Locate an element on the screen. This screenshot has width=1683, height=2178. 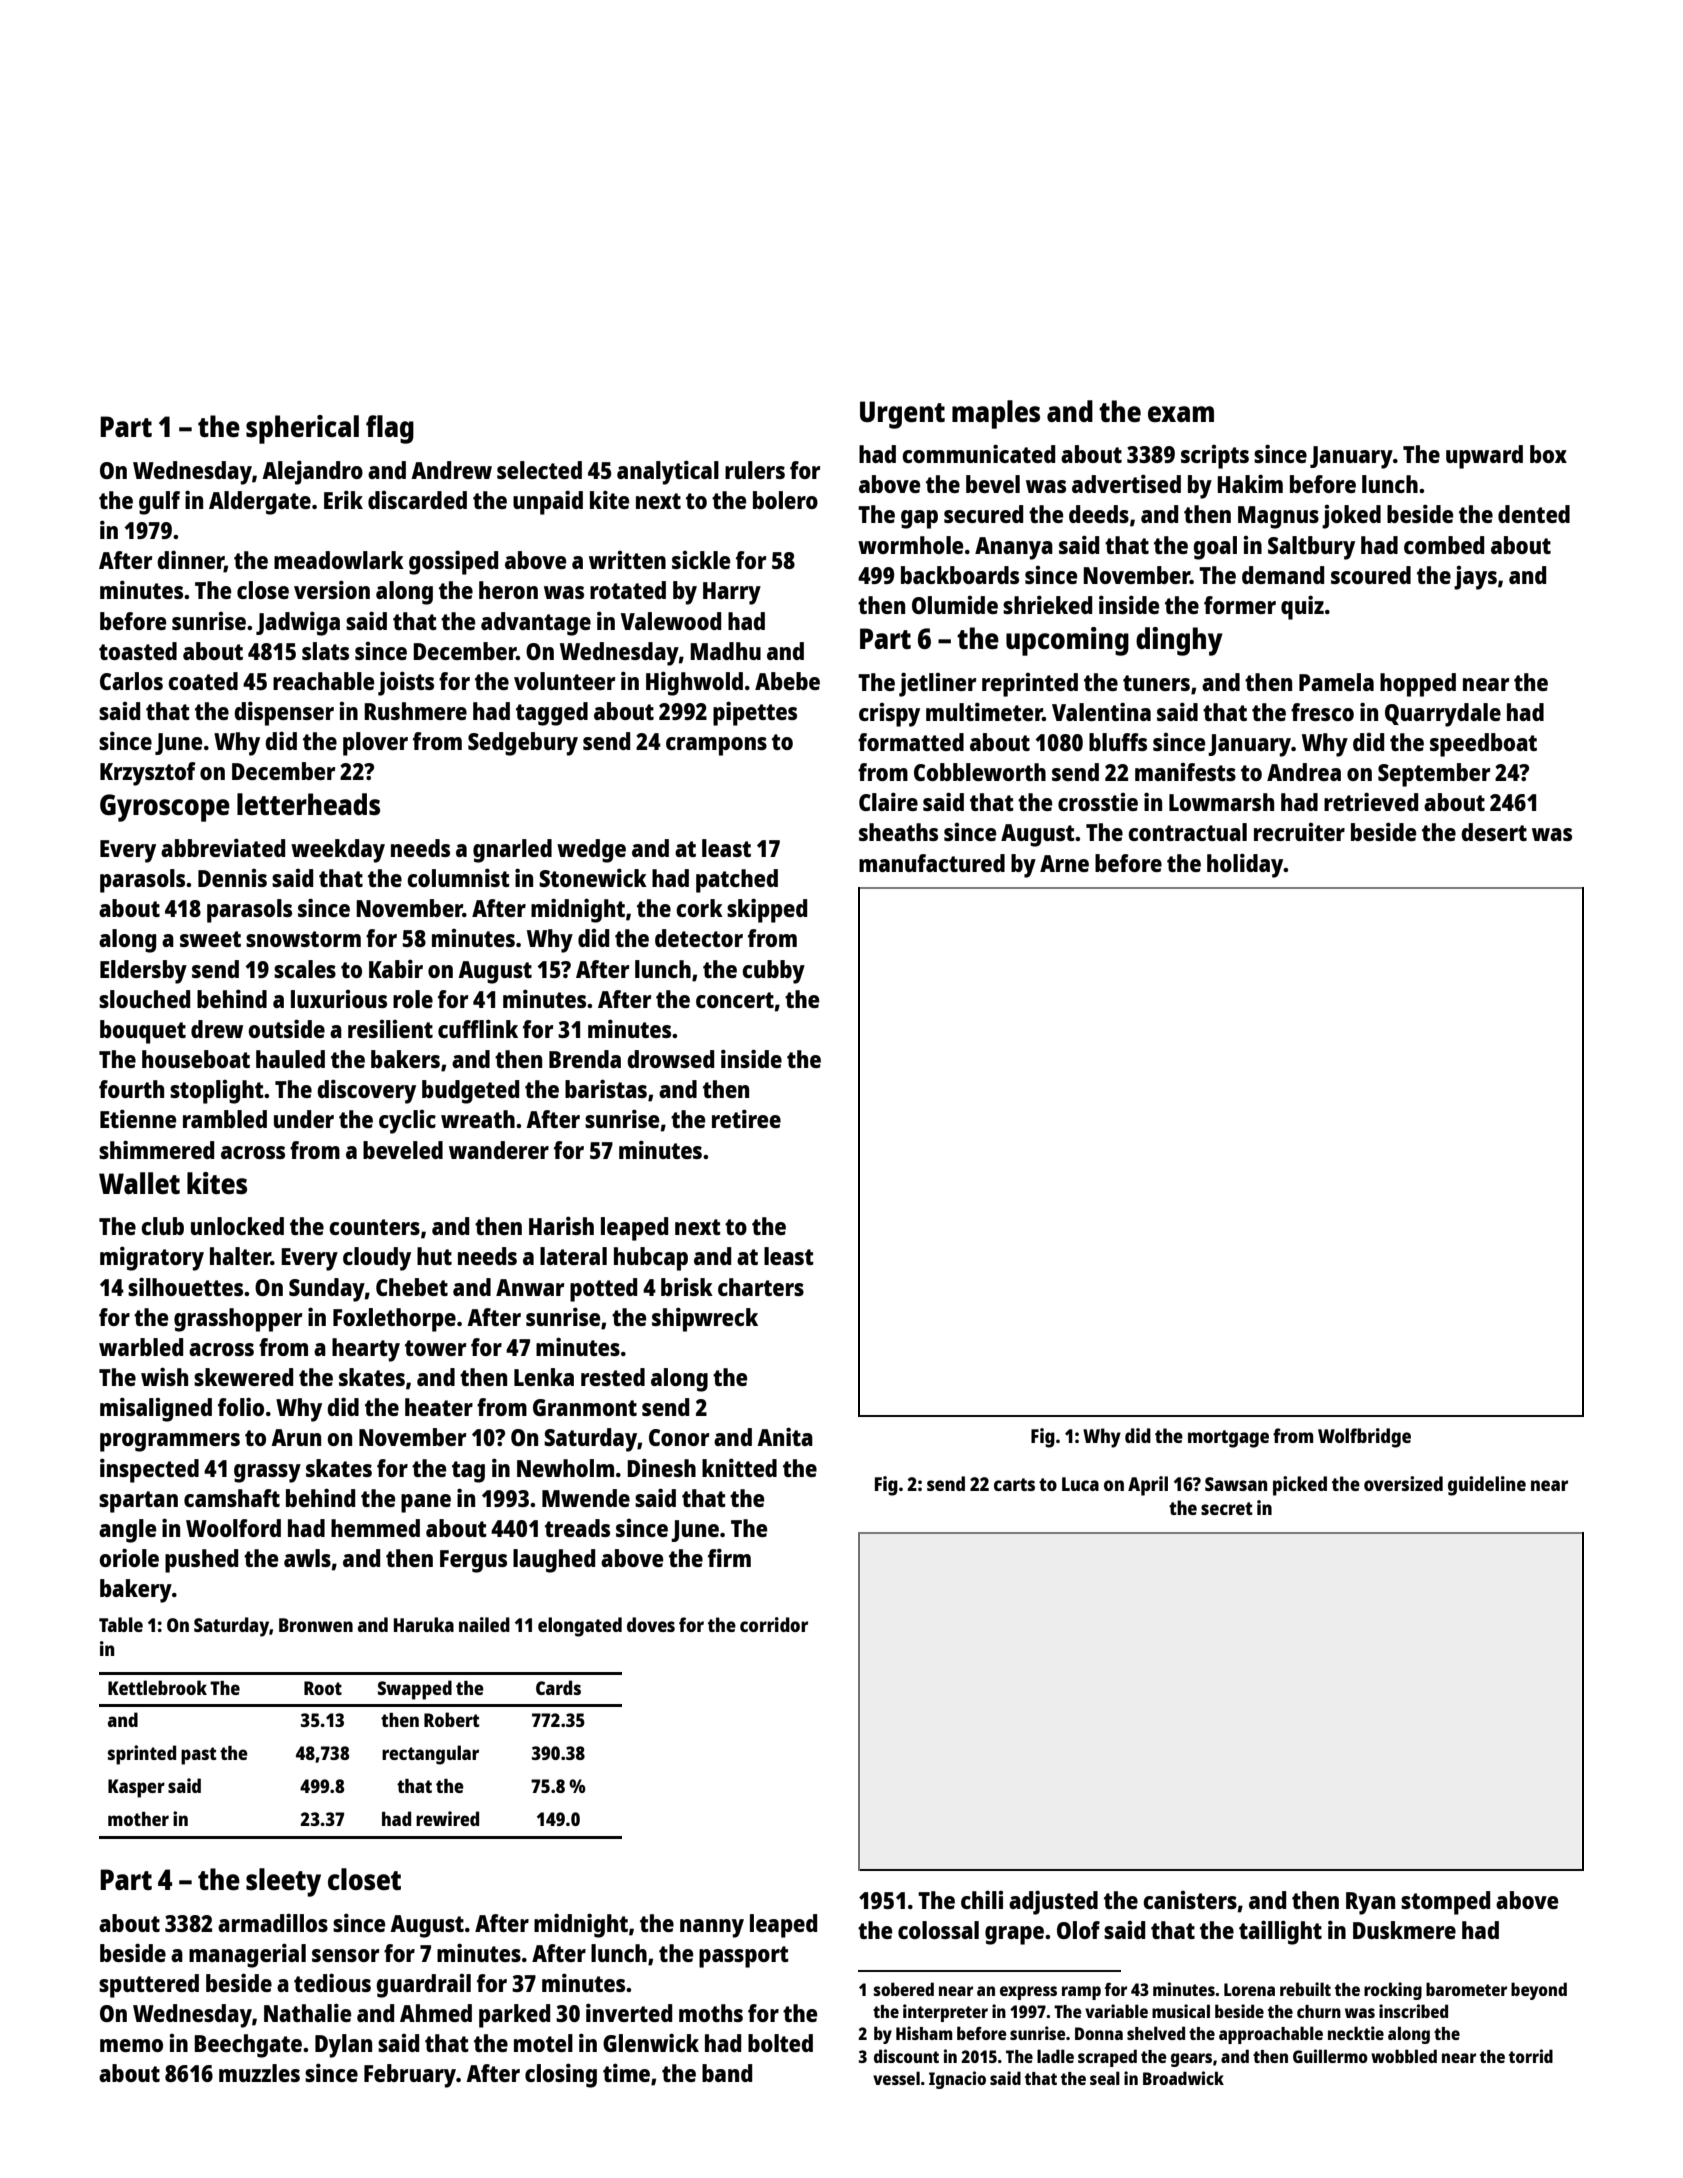
retiree is located at coordinates (746, 1118).
